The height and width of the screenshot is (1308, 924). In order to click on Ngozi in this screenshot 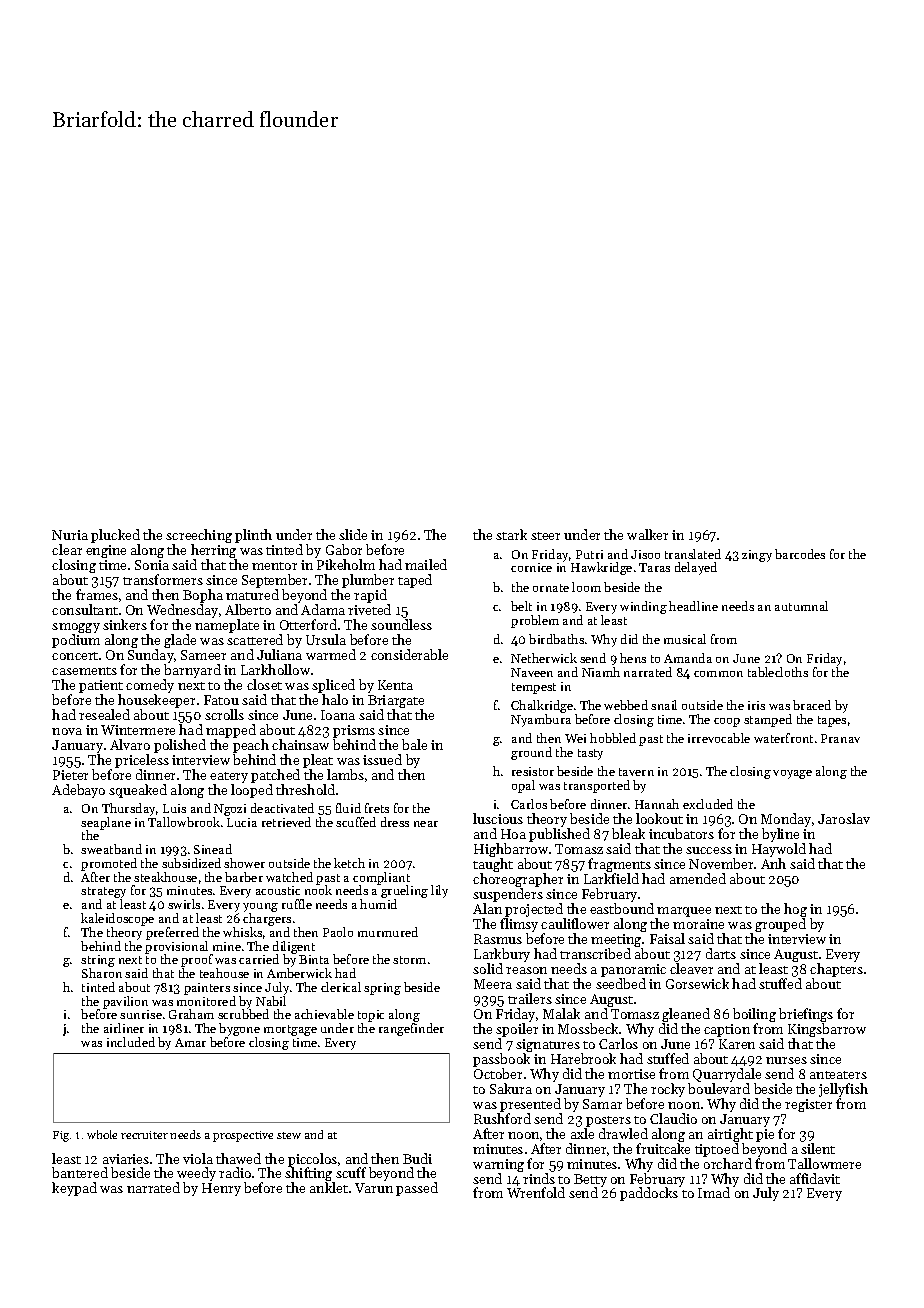, I will do `click(230, 810)`.
